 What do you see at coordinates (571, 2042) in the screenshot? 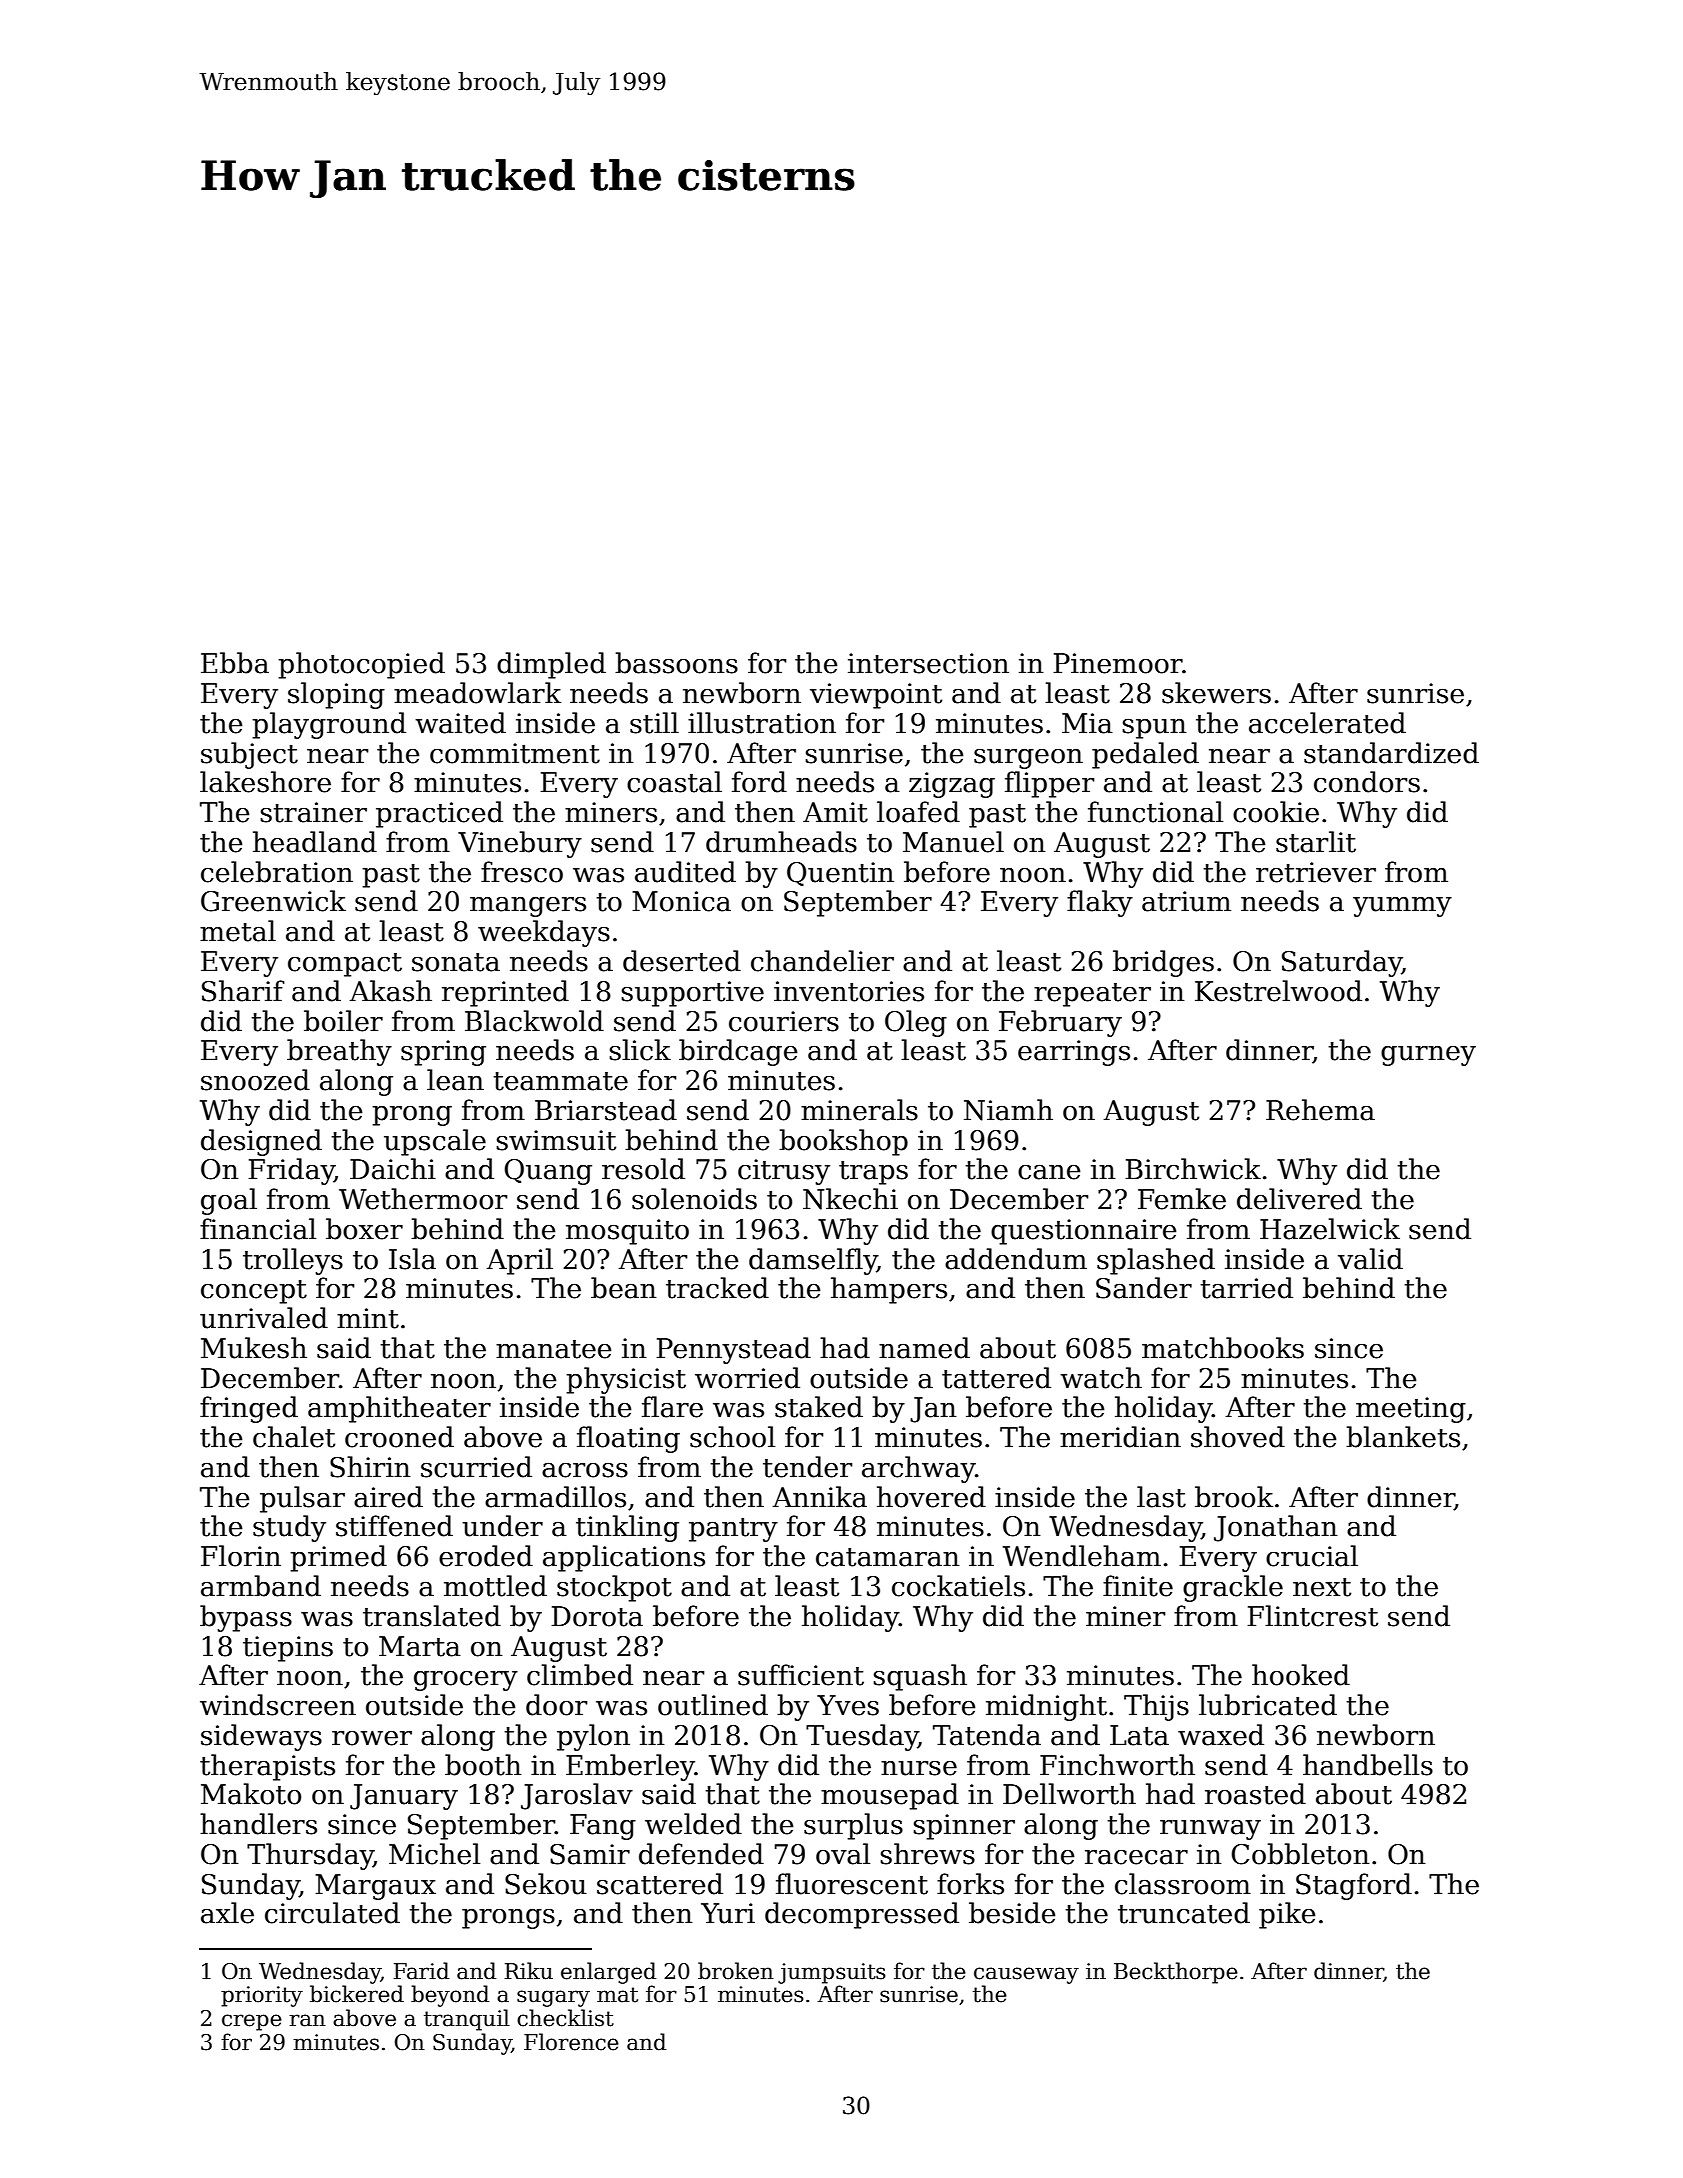
I see `Florence` at bounding box center [571, 2042].
